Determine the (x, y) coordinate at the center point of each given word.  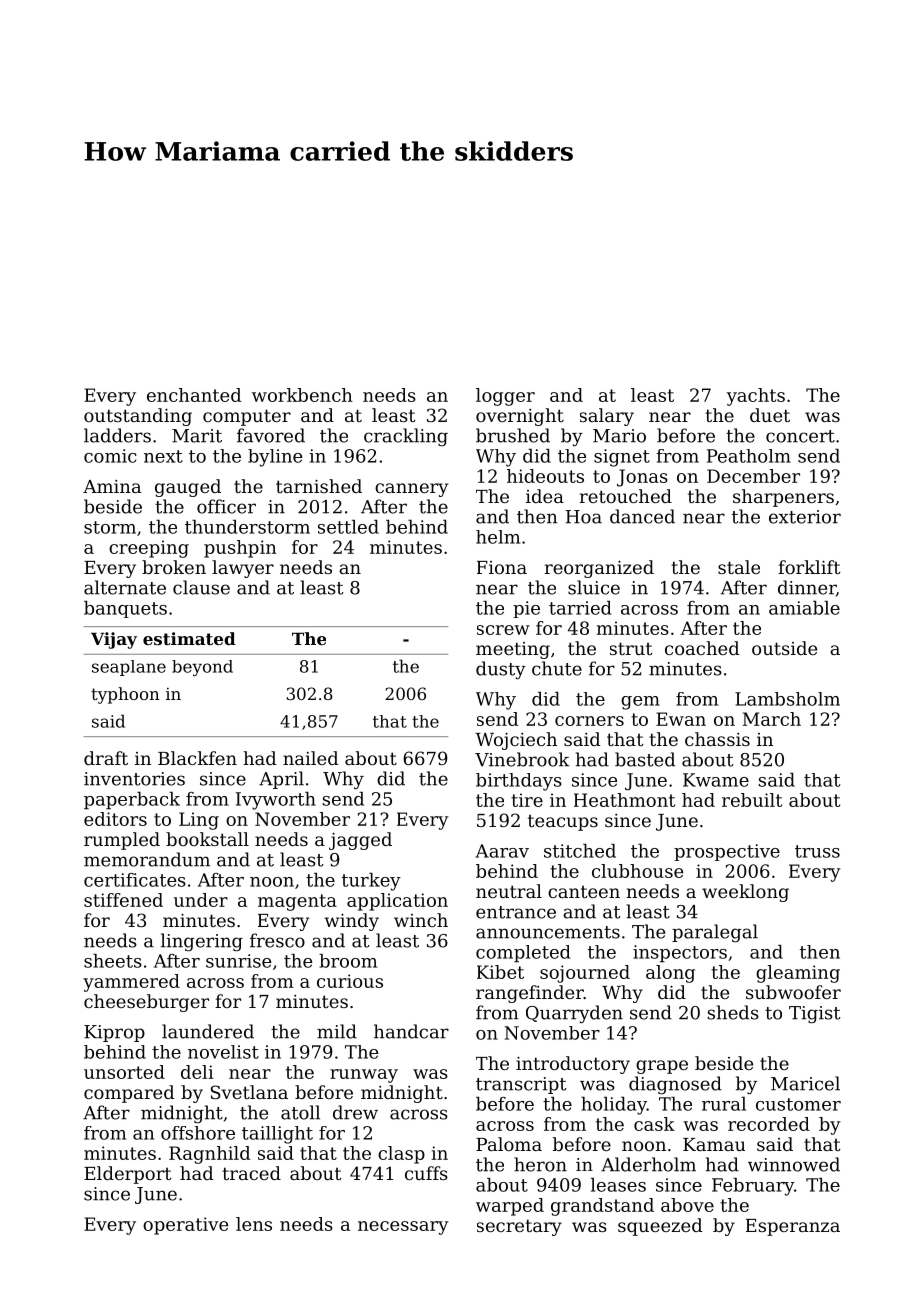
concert (800, 436)
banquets (125, 609)
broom (348, 961)
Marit (197, 436)
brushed (513, 435)
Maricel (805, 1083)
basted (645, 759)
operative (185, 1226)
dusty (501, 670)
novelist (223, 1052)
